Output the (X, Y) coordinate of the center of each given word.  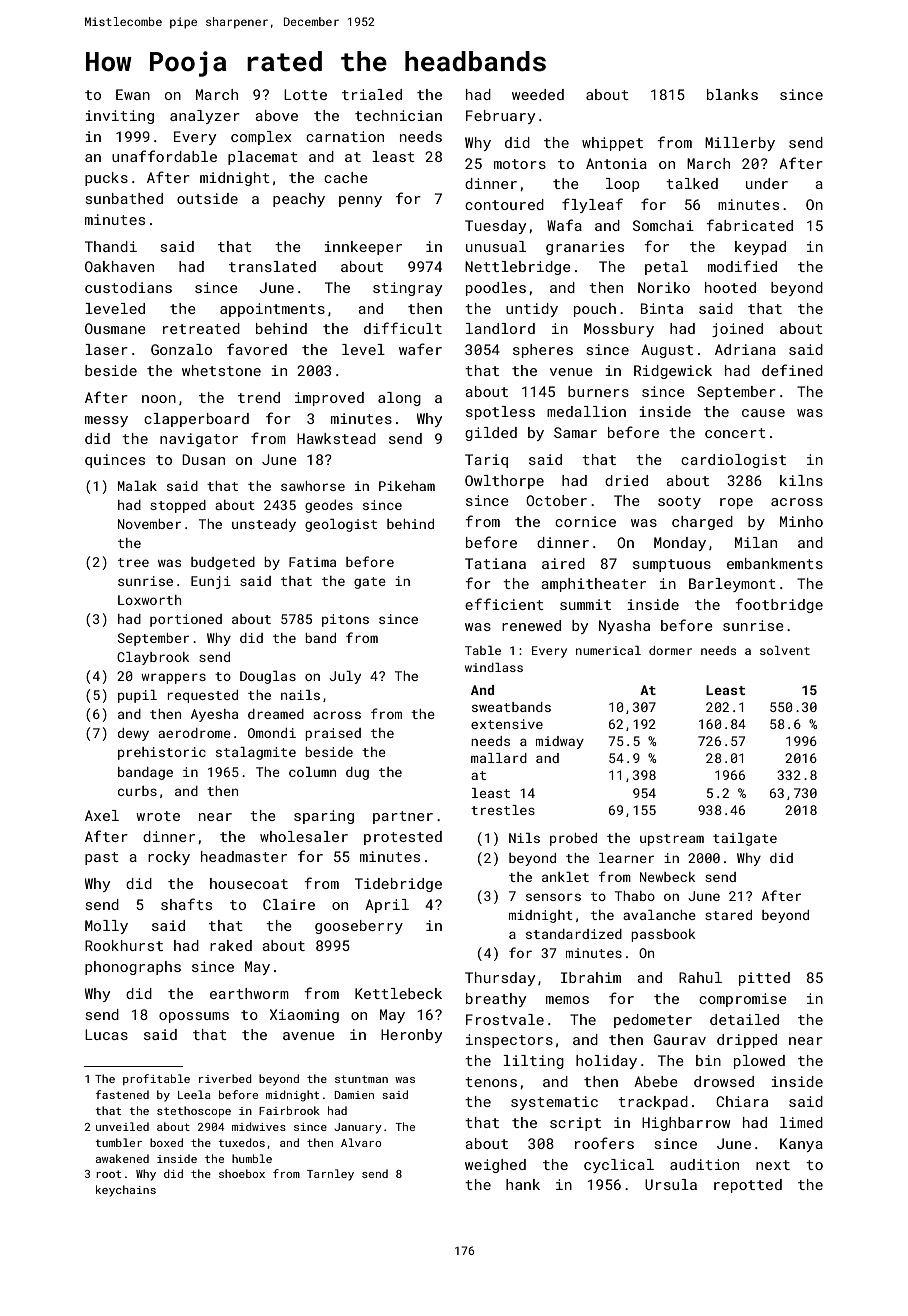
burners (598, 391)
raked (231, 945)
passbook (663, 935)
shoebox (242, 1173)
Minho (801, 521)
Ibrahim (591, 977)
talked (692, 183)
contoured (504, 204)
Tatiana (495, 563)
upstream (672, 840)
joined (737, 330)
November (149, 524)
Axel (102, 815)
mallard (499, 758)
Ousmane (115, 328)
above (276, 115)
